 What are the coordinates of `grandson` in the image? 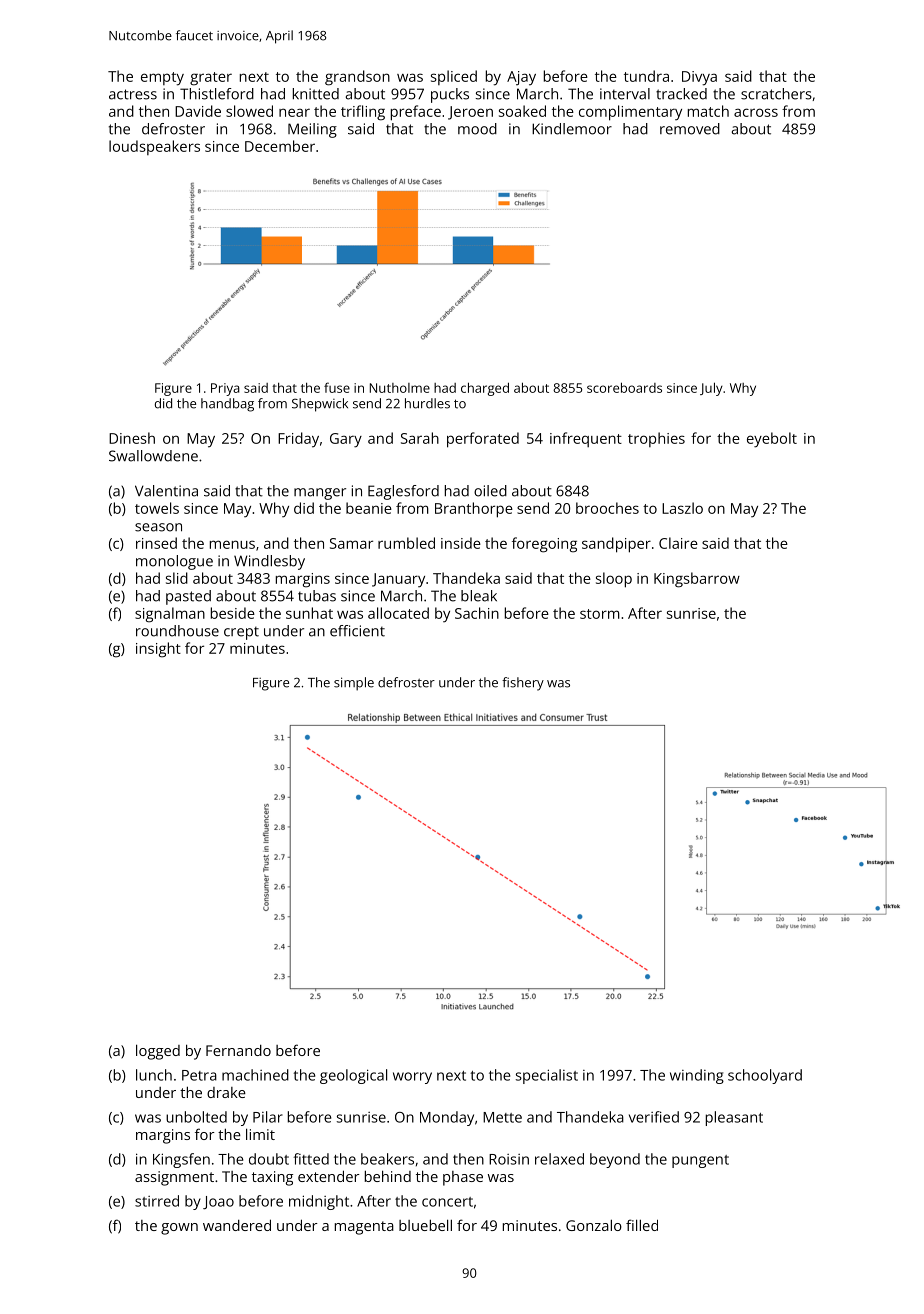 It's located at (357, 78).
